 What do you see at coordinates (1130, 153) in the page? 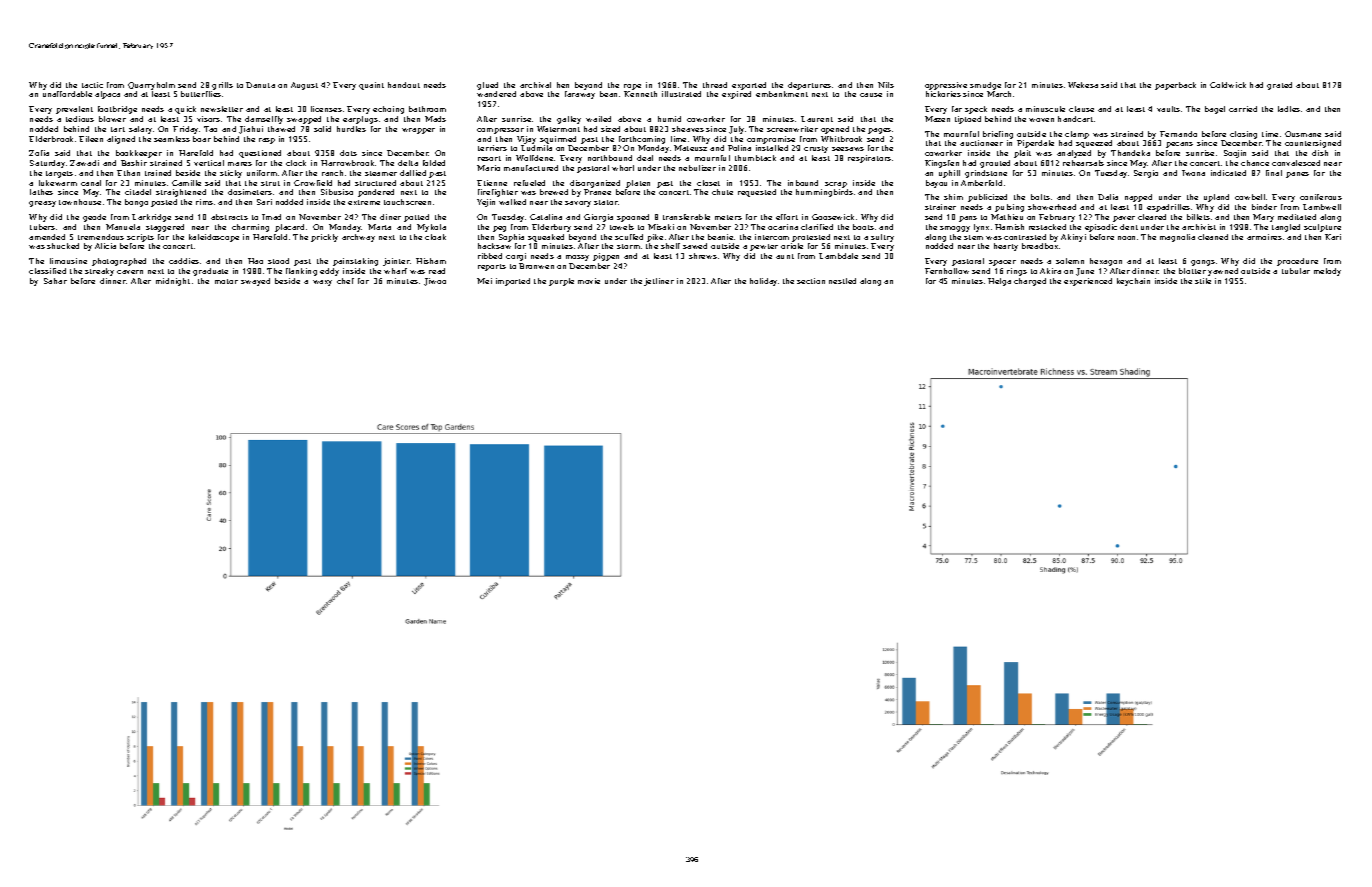
I see `Thandeka` at bounding box center [1130, 153].
